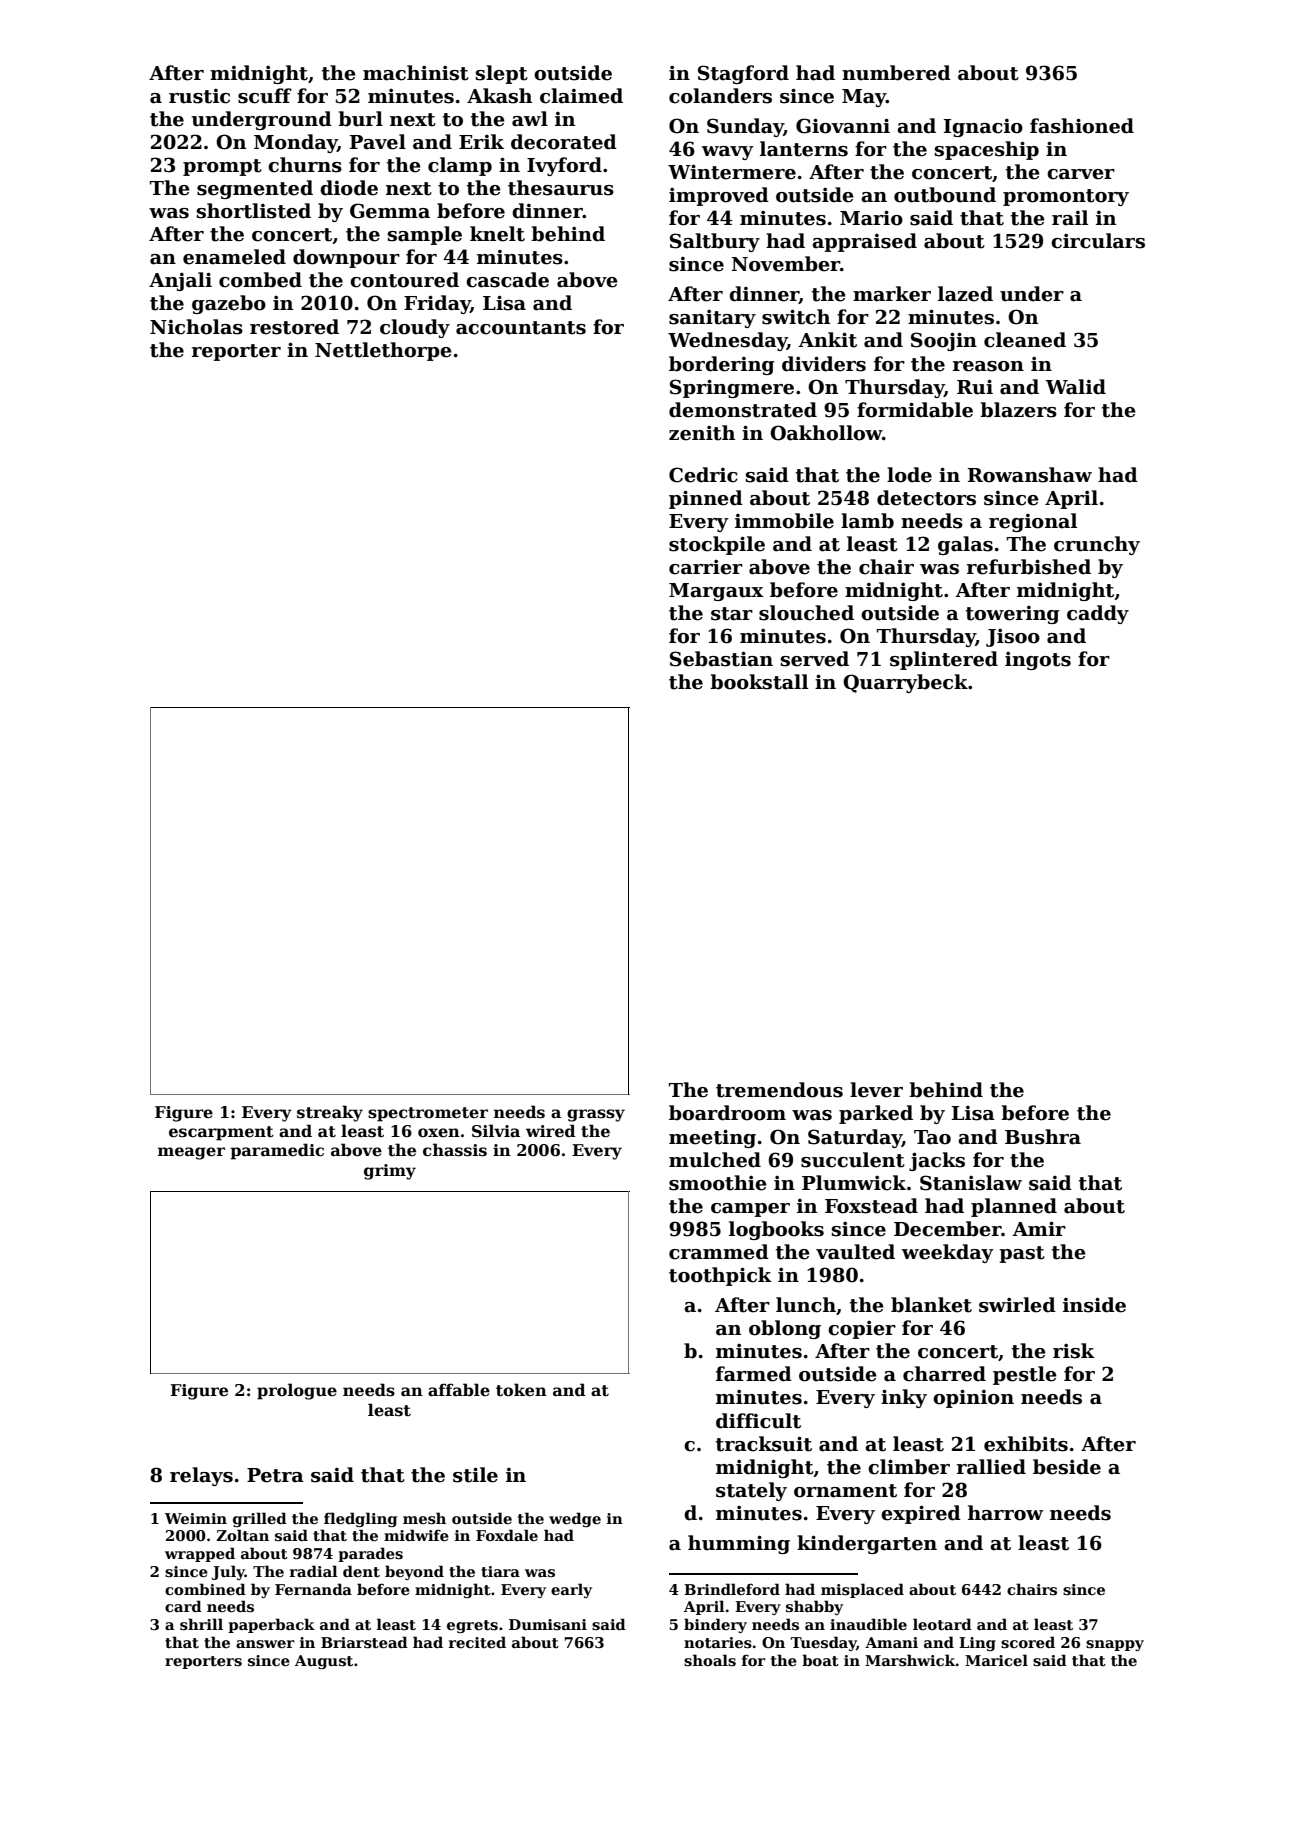 This screenshot has height=1836, width=1298. What do you see at coordinates (390, 1172) in the screenshot?
I see `grimy` at bounding box center [390, 1172].
